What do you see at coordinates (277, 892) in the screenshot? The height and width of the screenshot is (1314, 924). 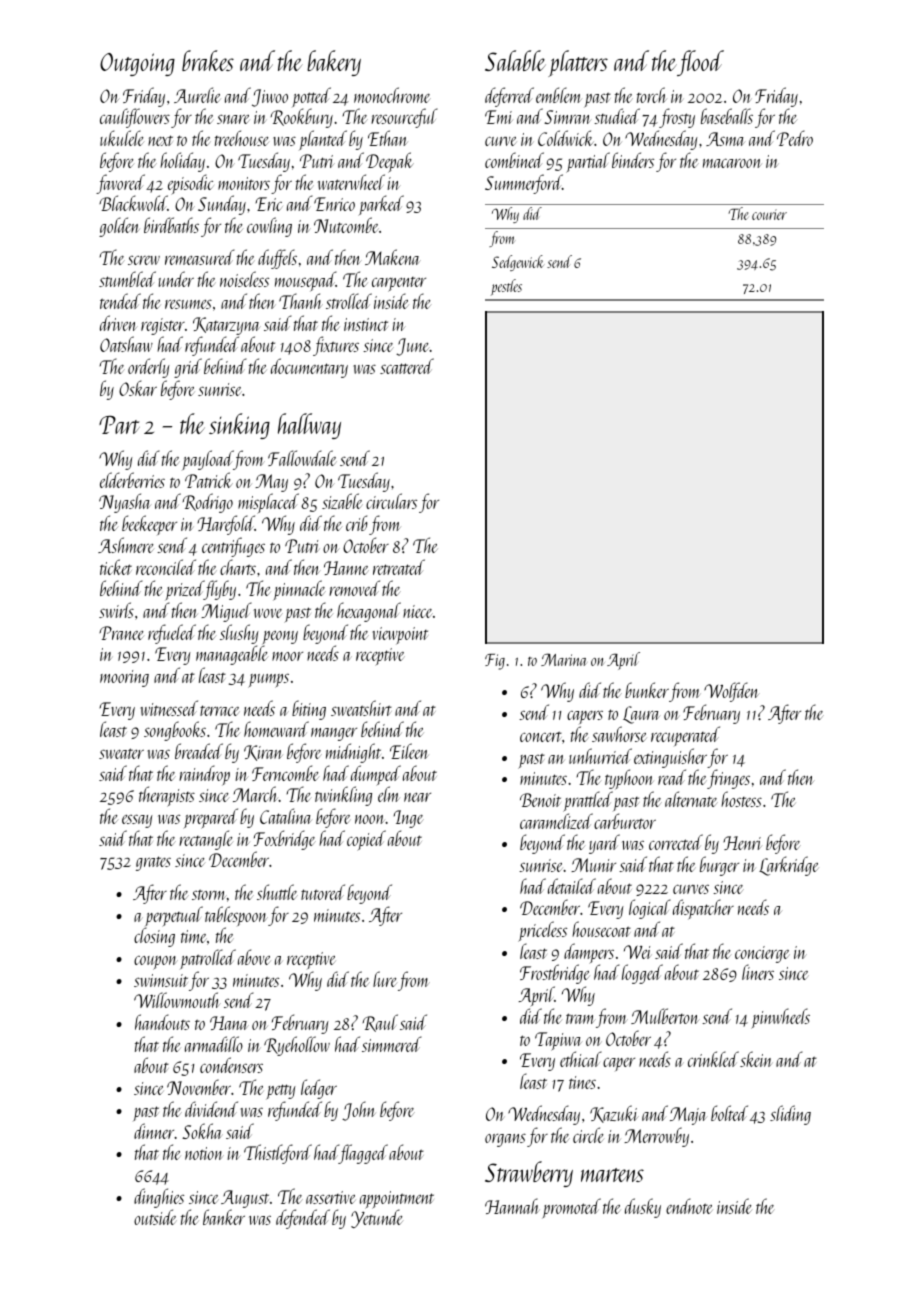 I see `shuttle` at bounding box center [277, 892].
